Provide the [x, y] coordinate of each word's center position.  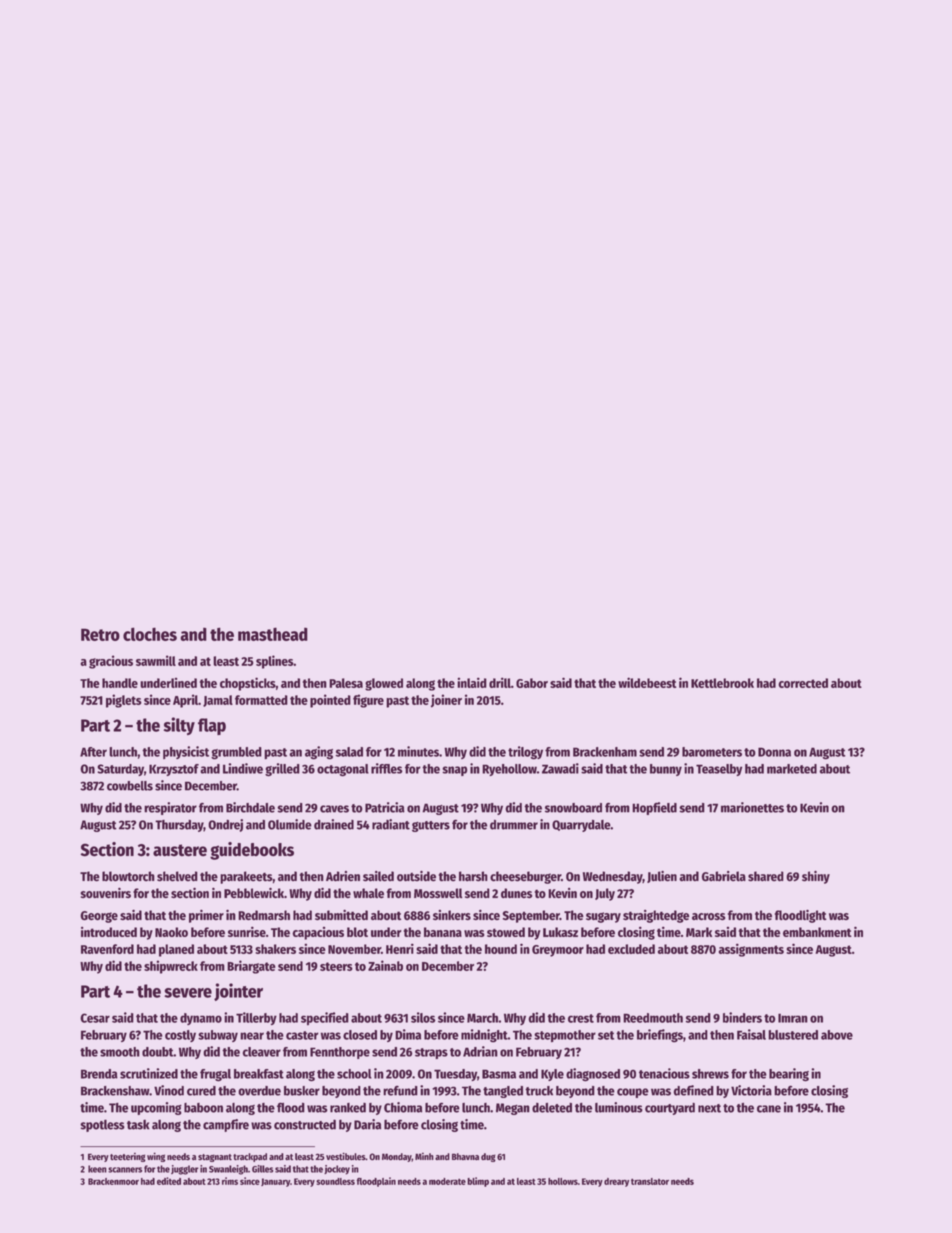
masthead [273, 634]
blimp [478, 1182]
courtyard [670, 1109]
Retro [100, 634]
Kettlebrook [722, 683]
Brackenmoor [113, 1181]
